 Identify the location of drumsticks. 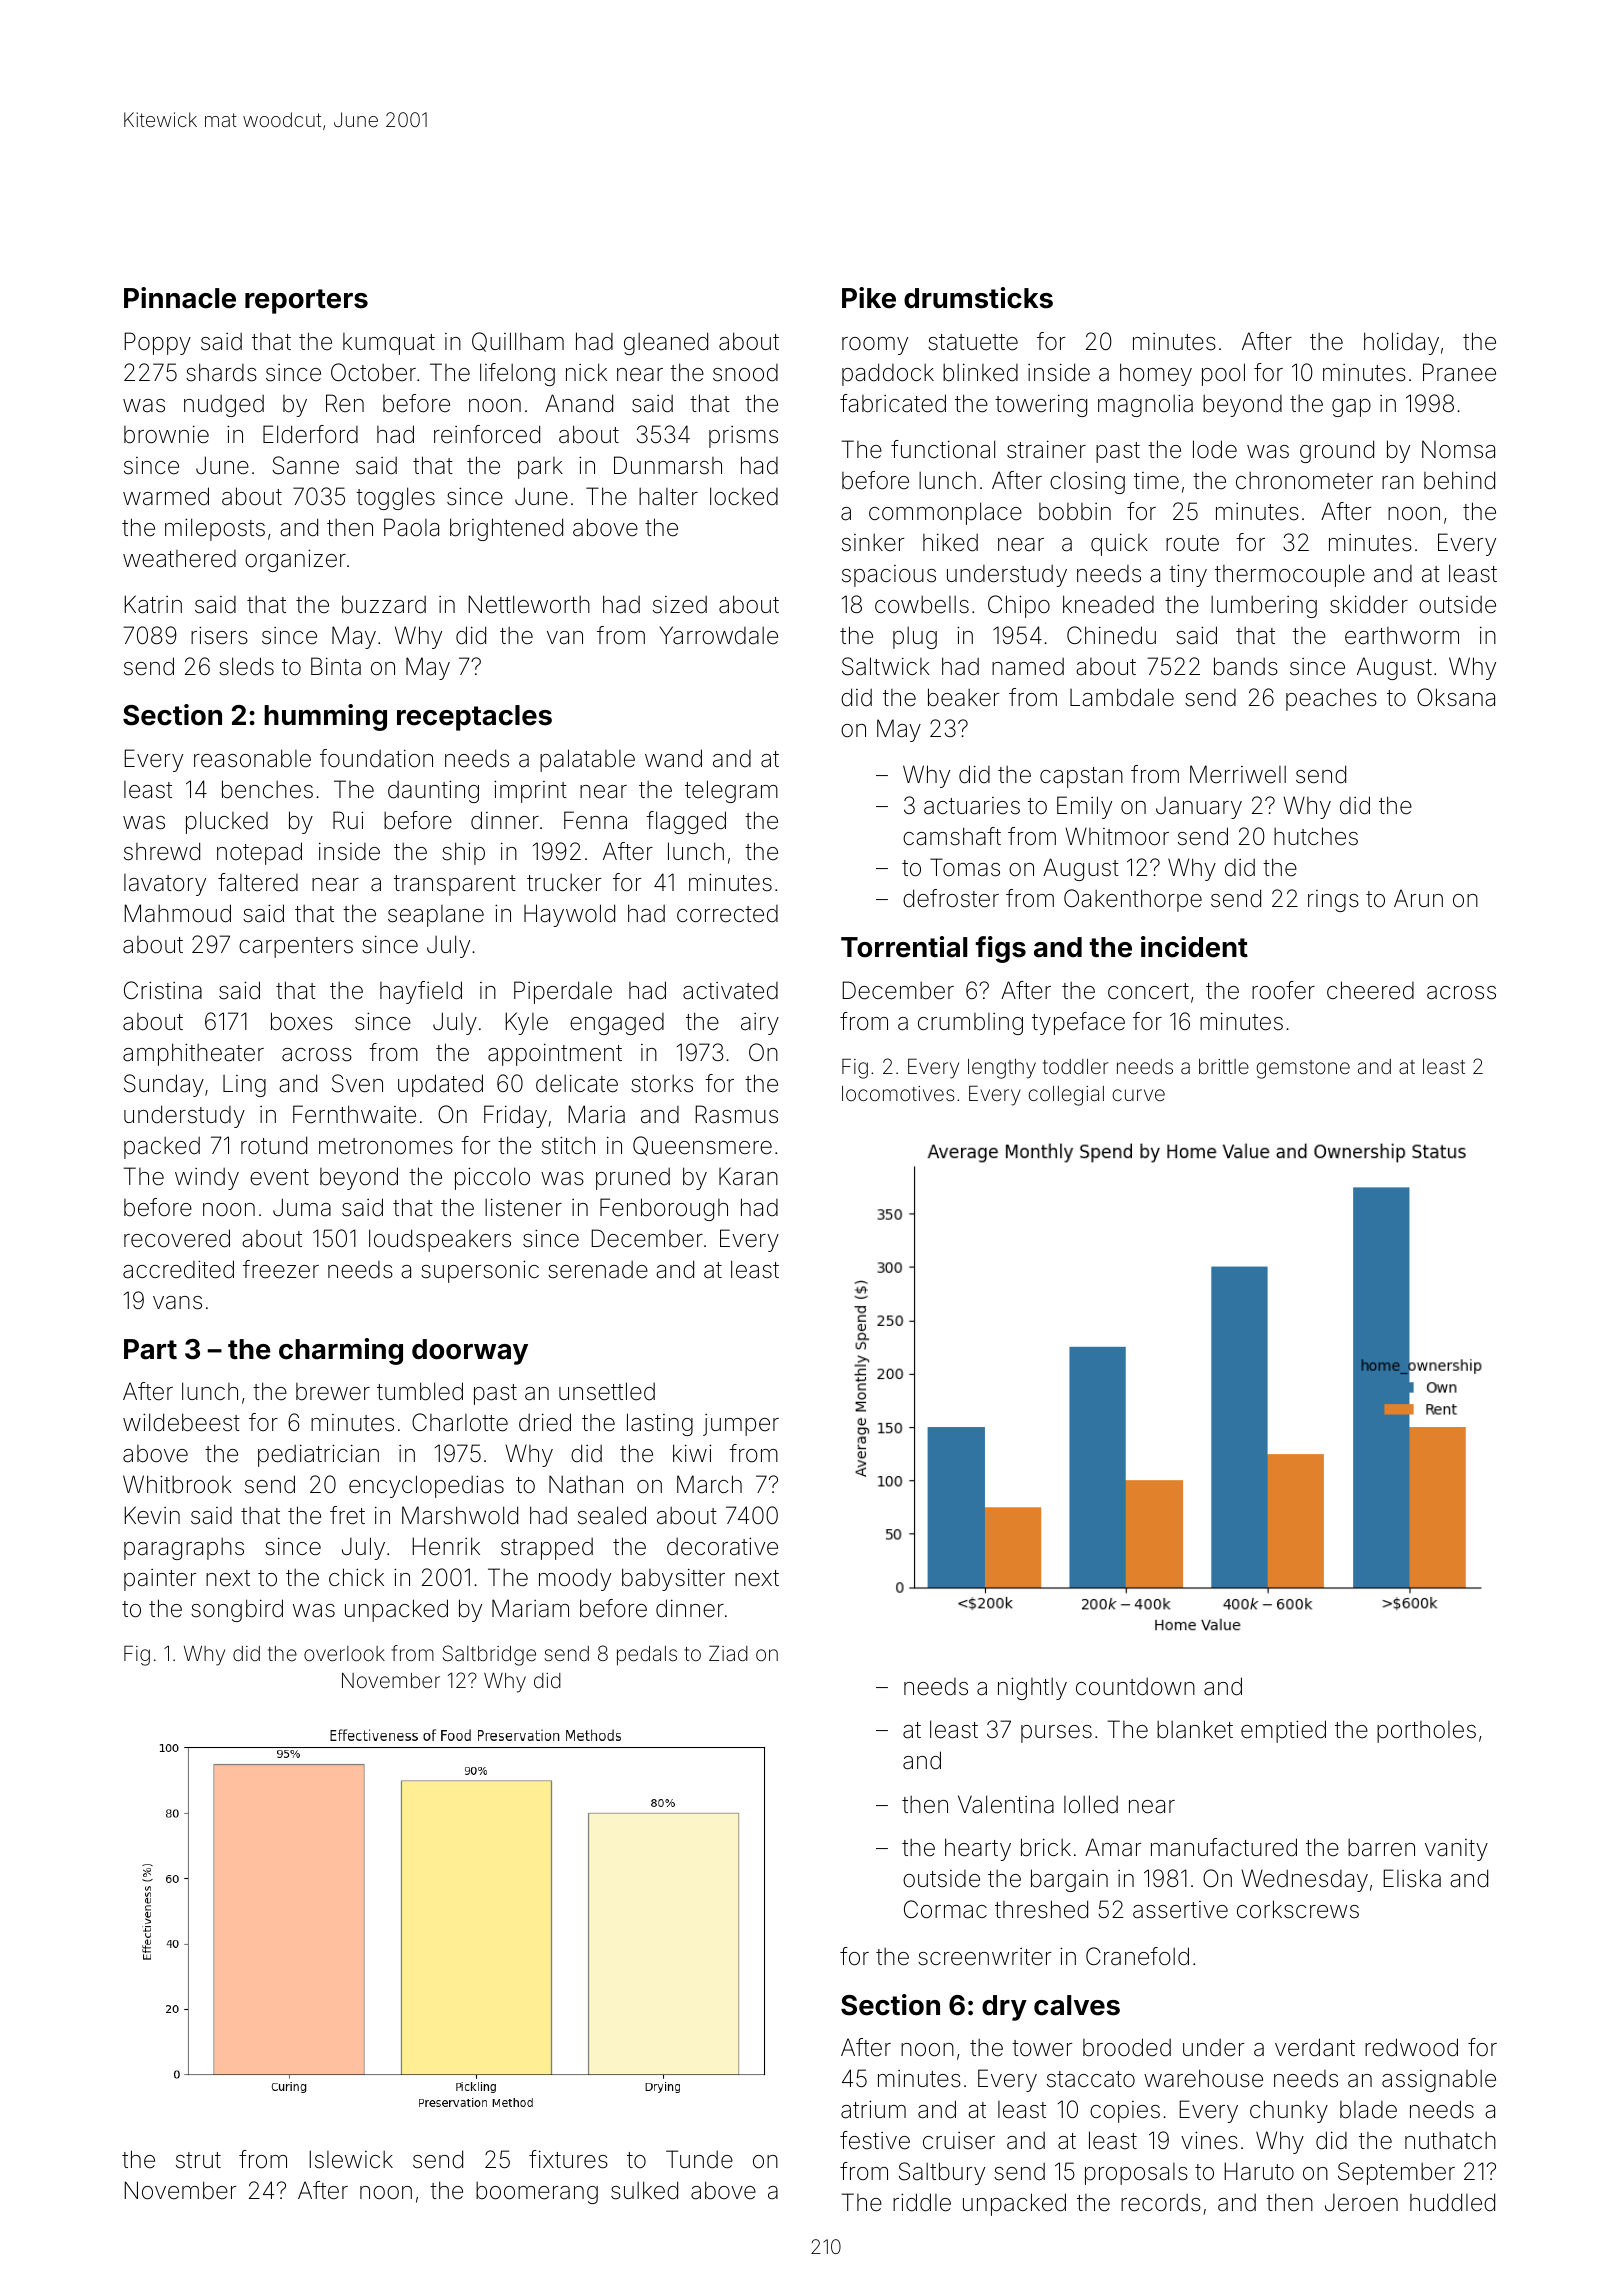
(978, 298).
